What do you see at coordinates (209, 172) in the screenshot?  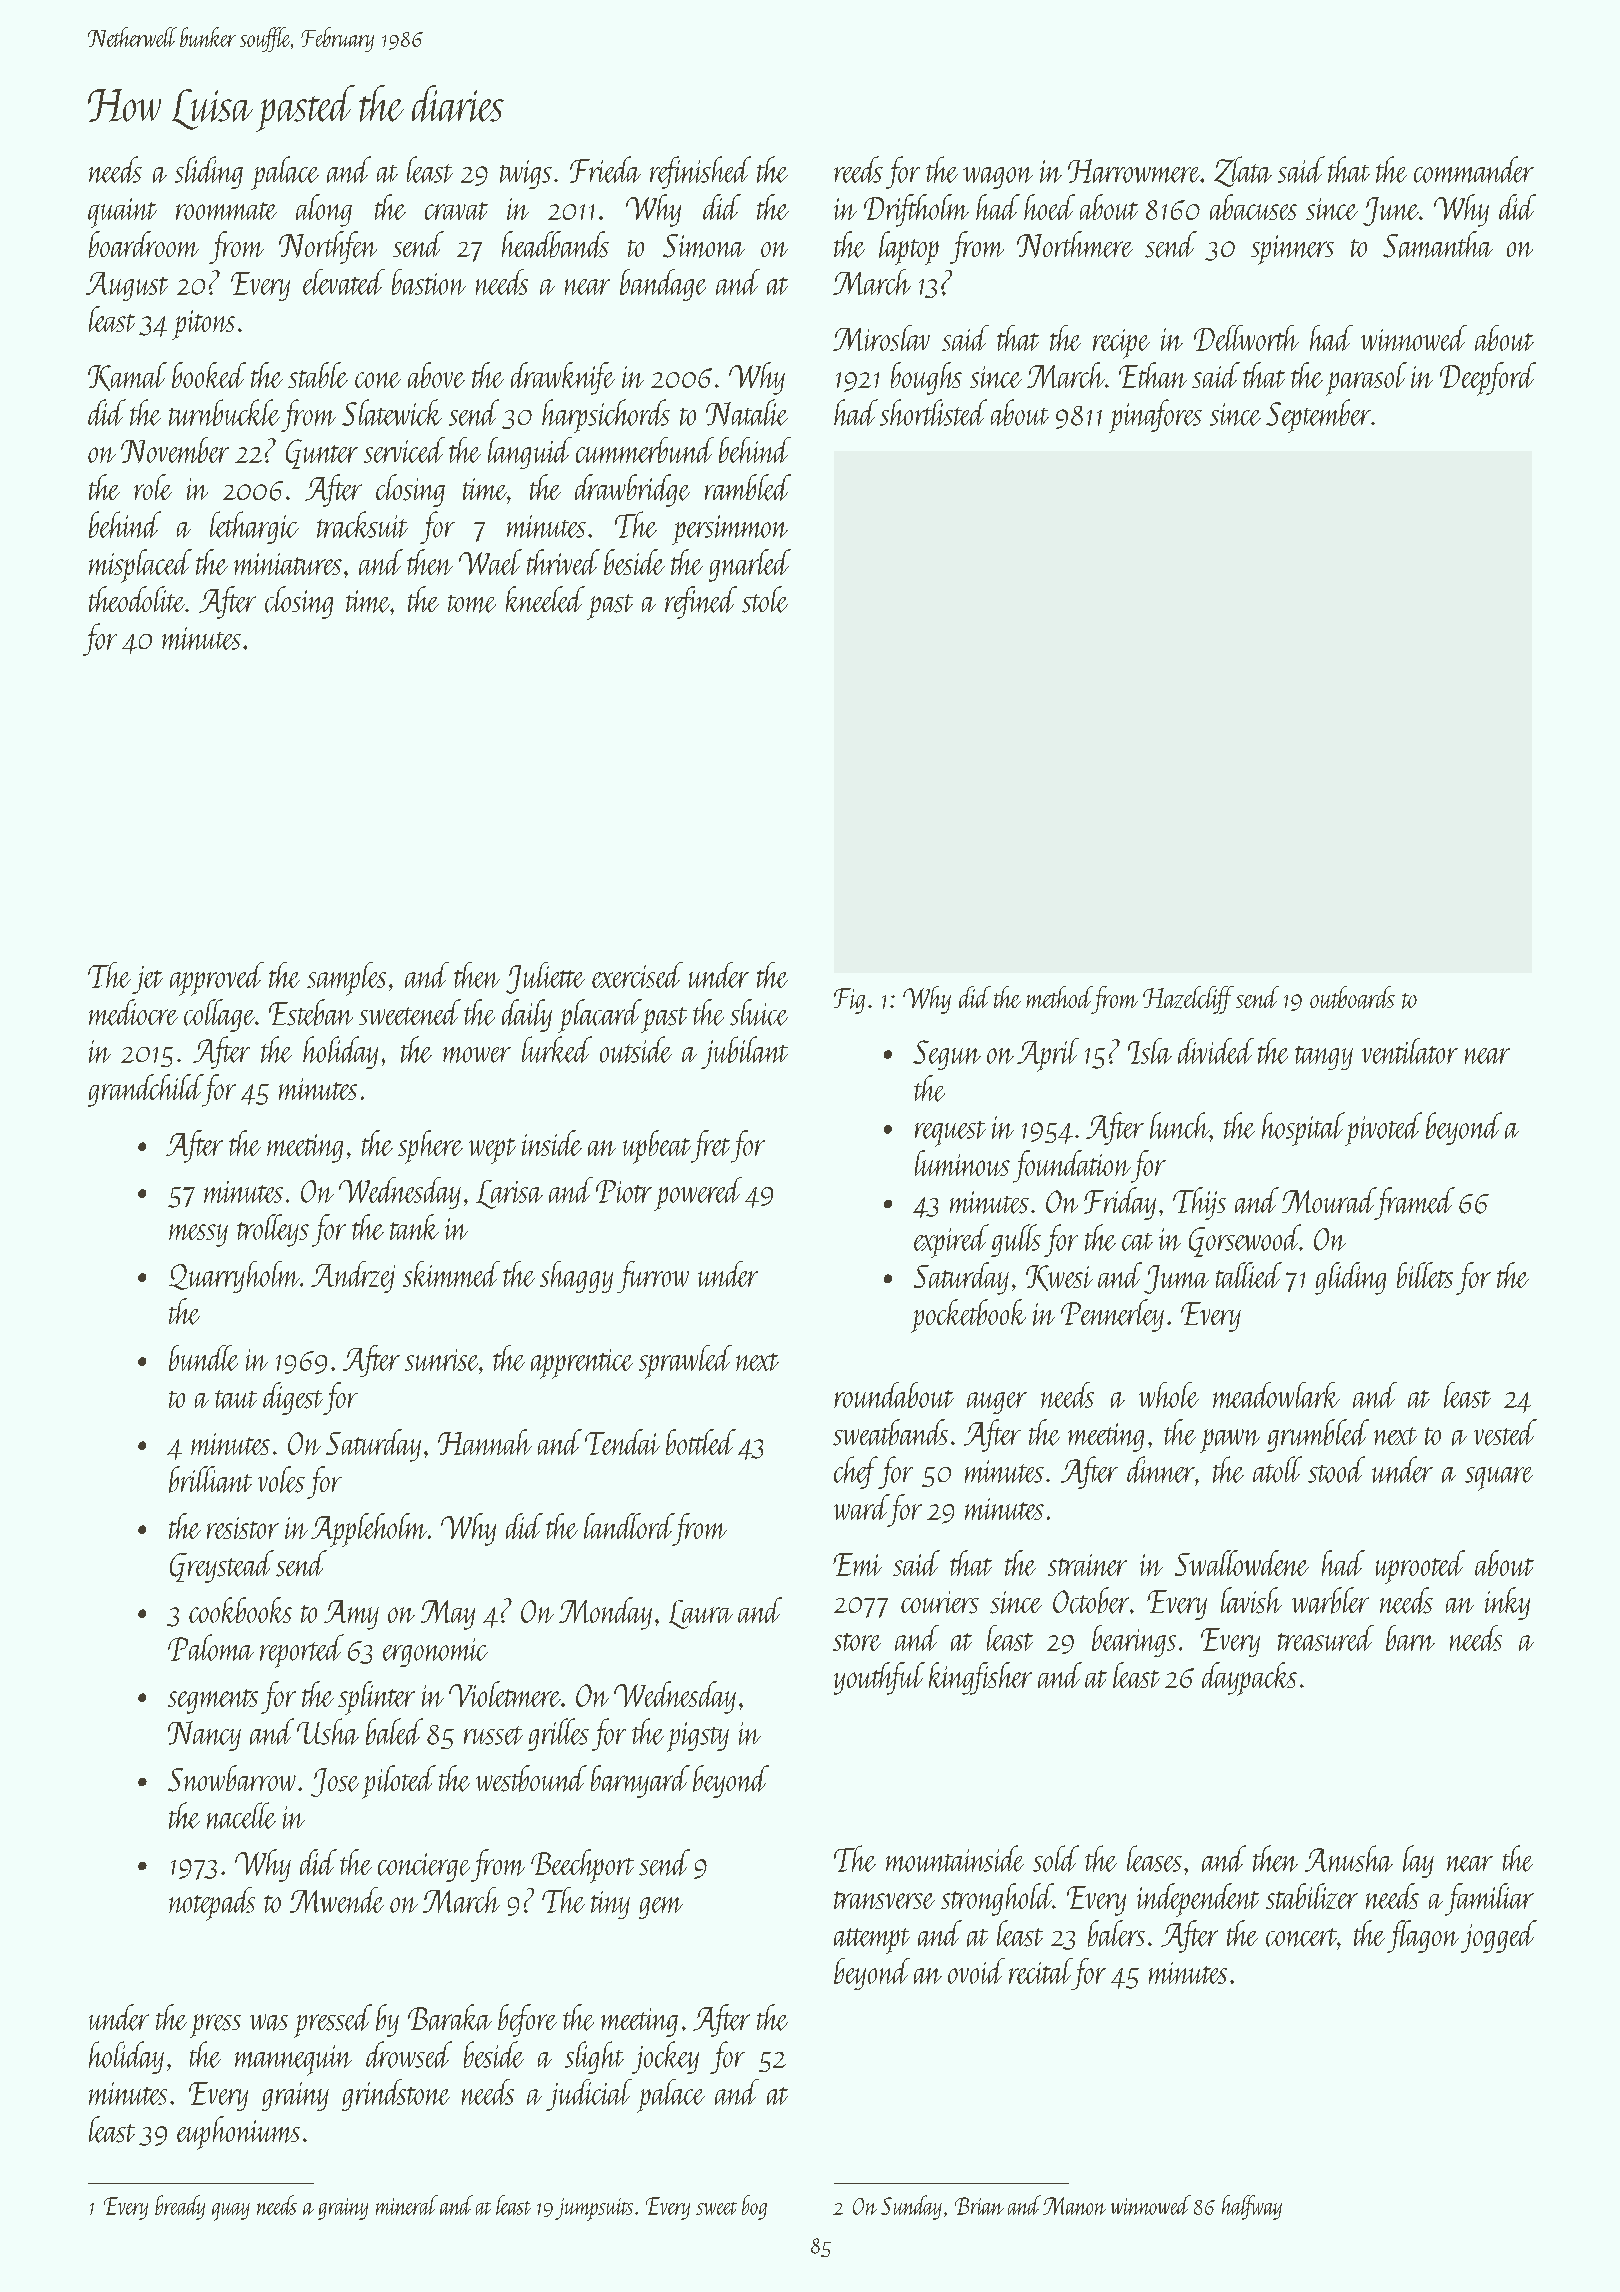 I see `sliding` at bounding box center [209, 172].
